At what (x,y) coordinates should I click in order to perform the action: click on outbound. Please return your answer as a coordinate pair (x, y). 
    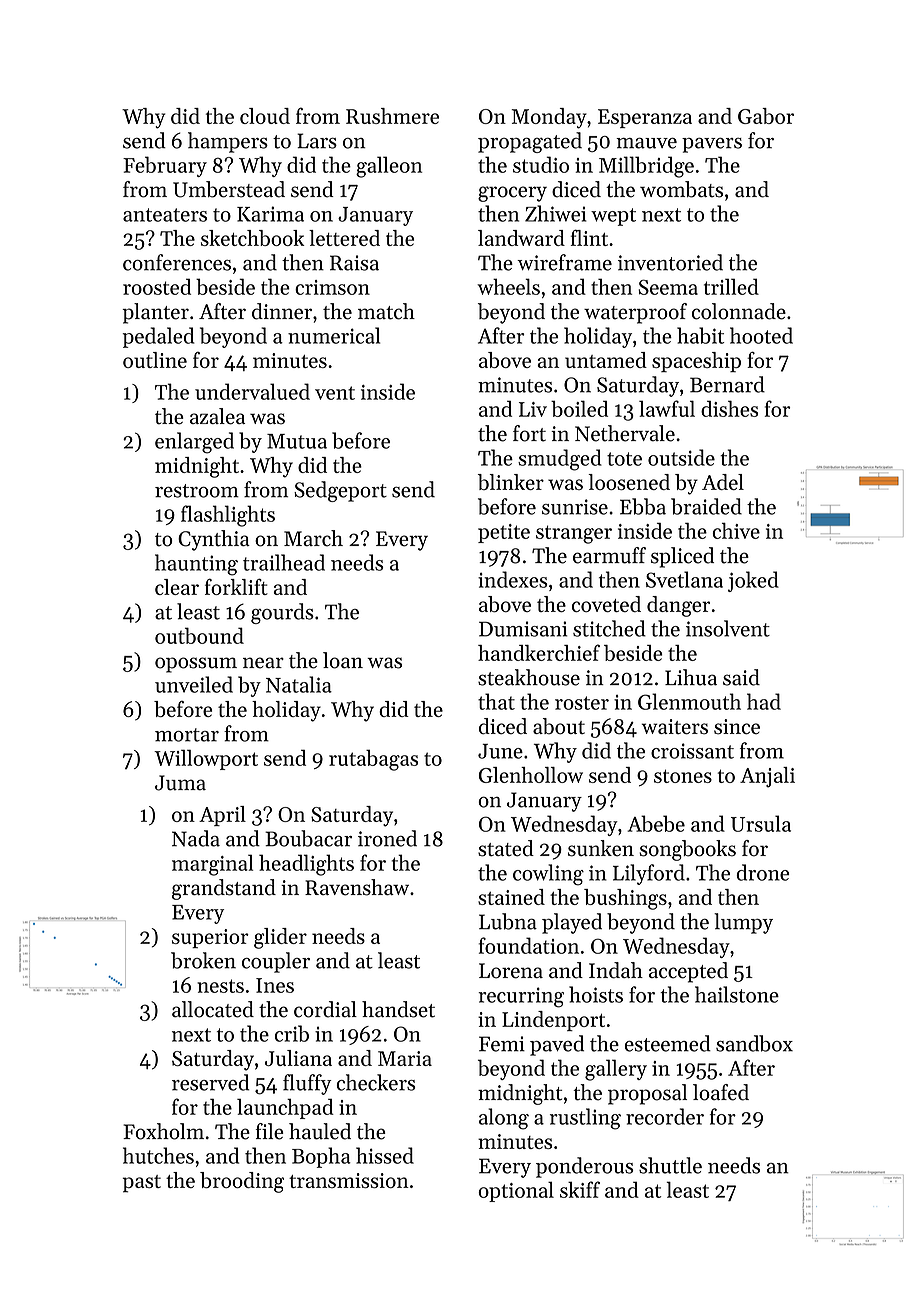
    Looking at the image, I should click on (199, 635).
